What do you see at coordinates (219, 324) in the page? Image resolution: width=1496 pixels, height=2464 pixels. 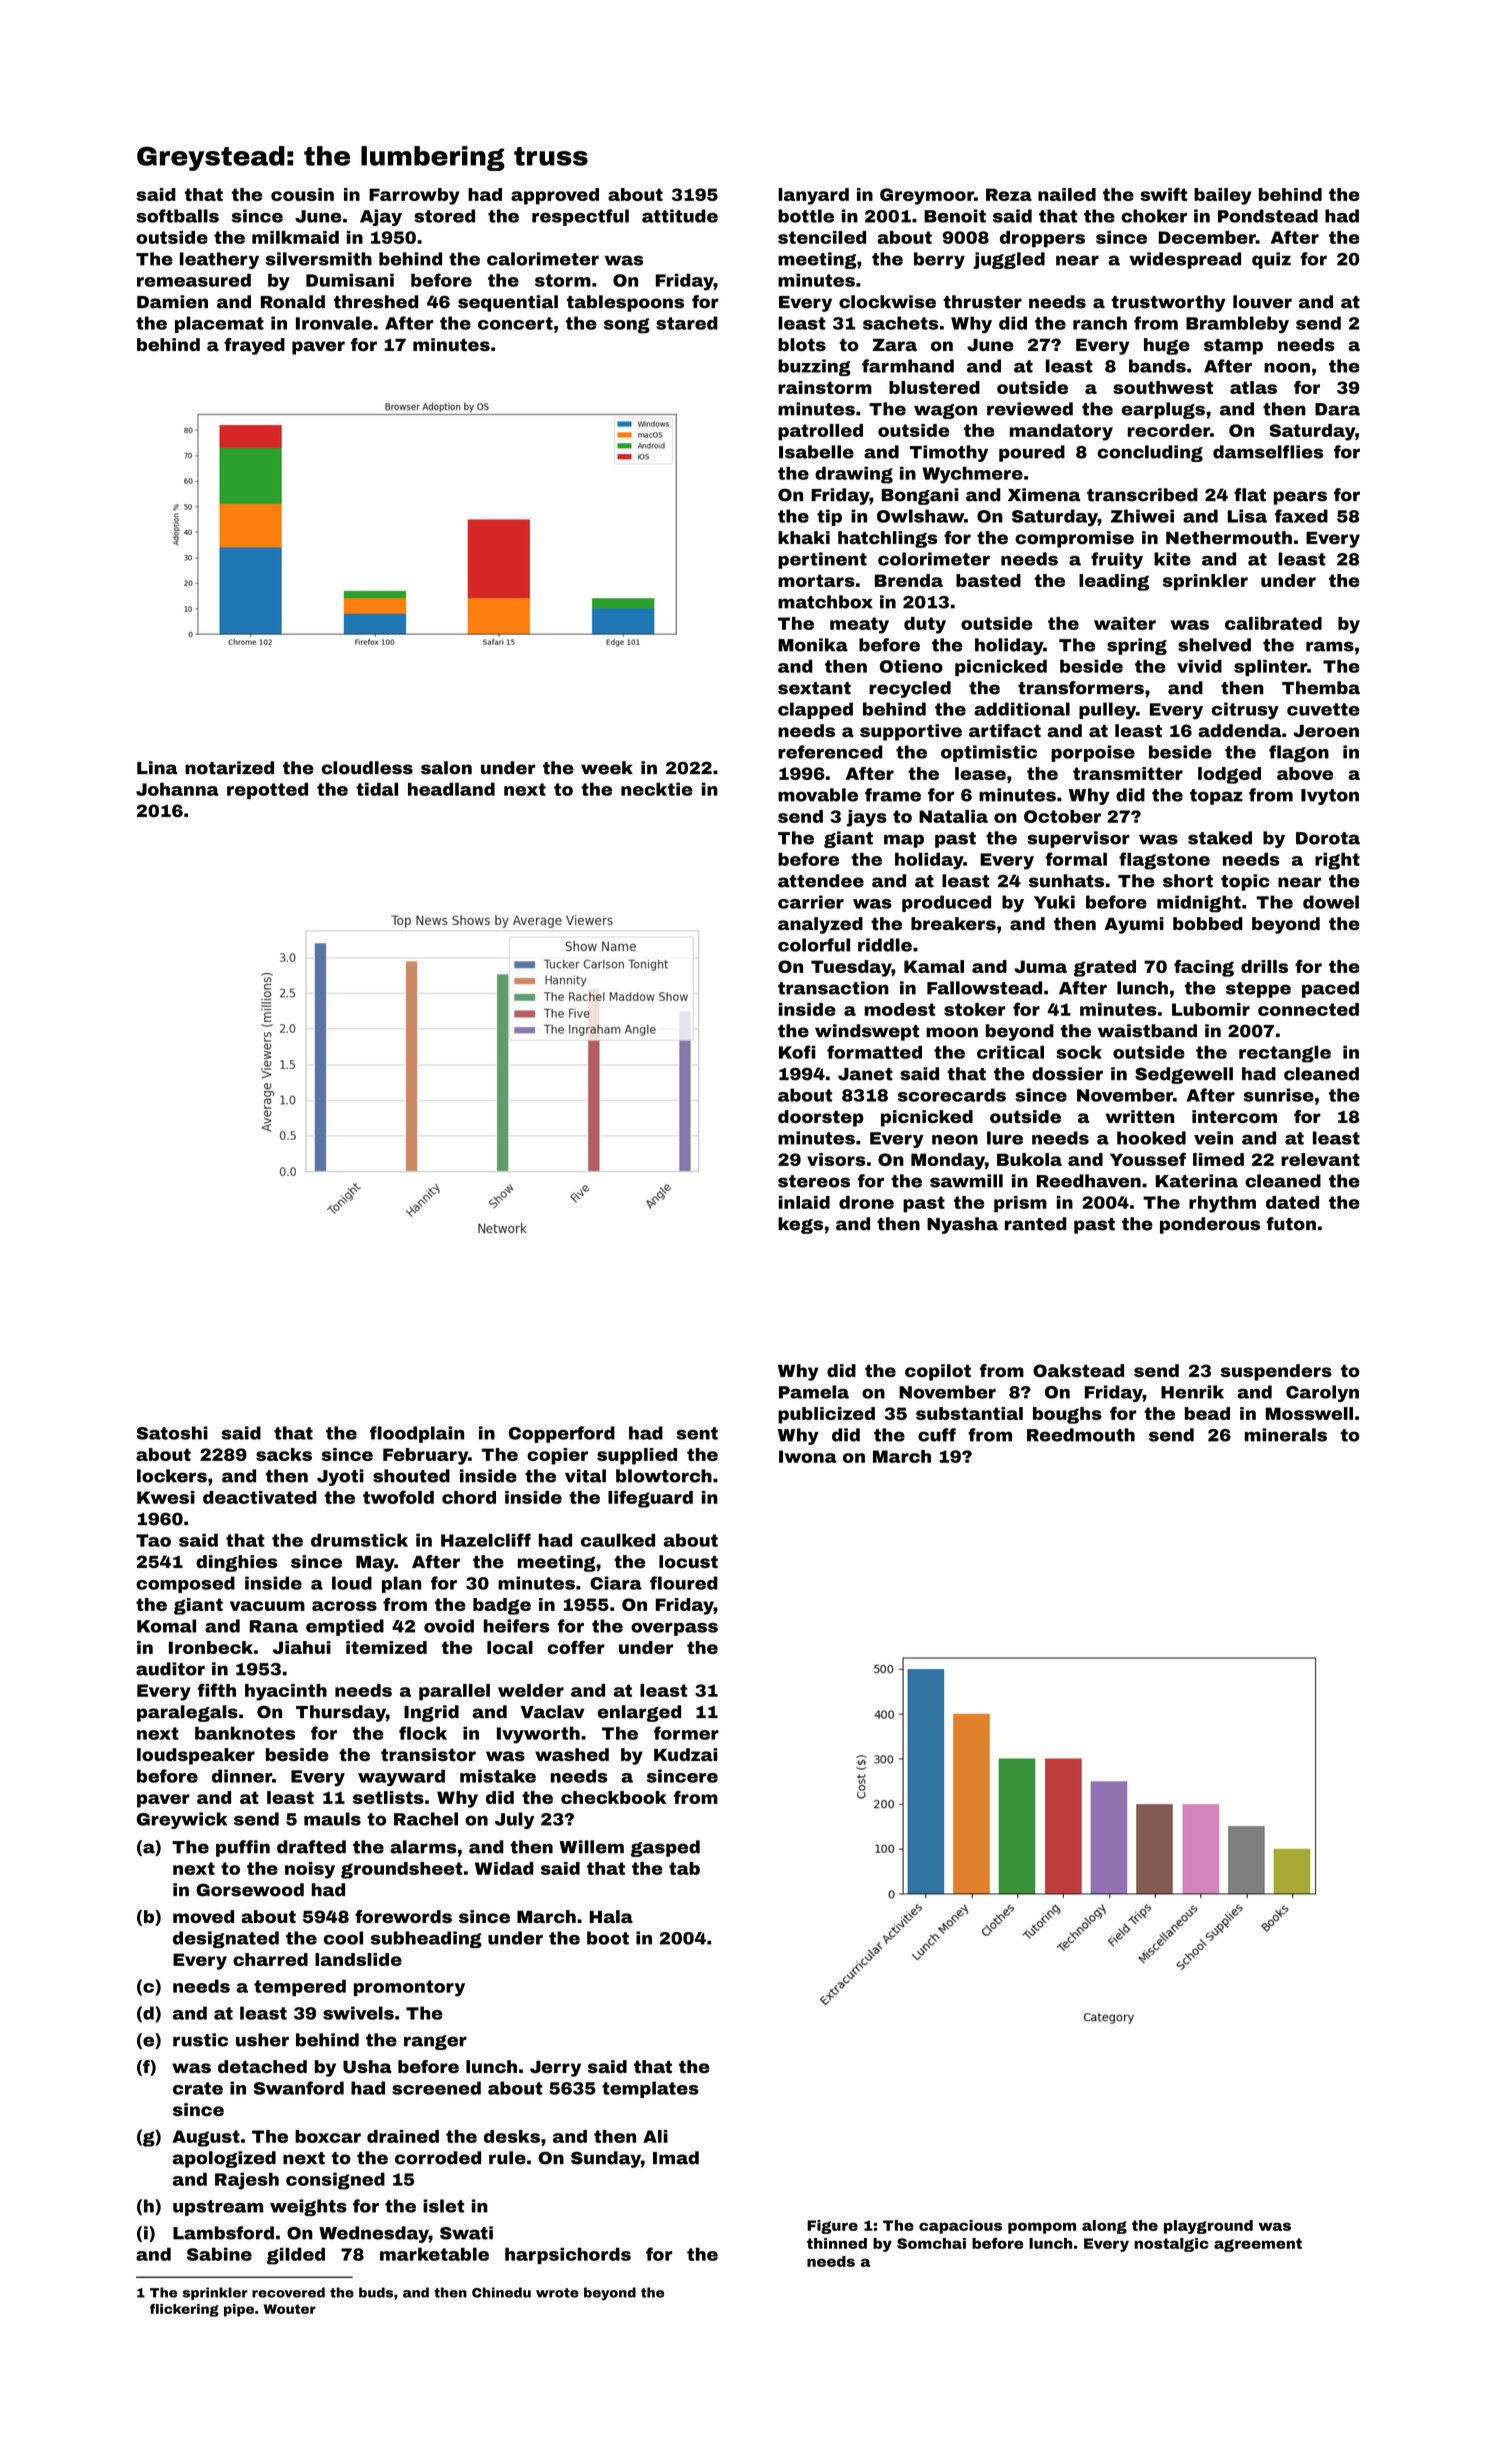 I see `placemat` at bounding box center [219, 324].
